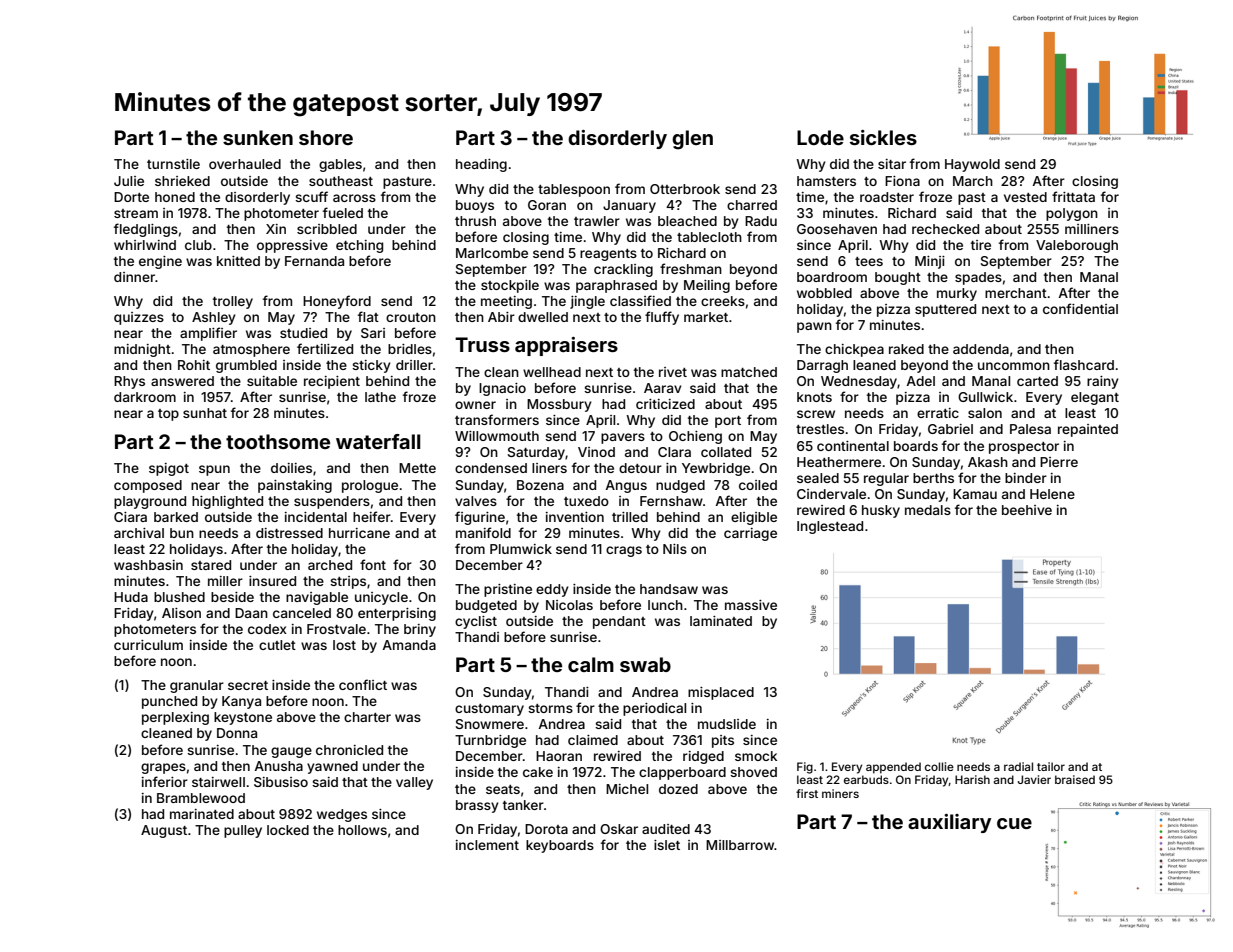 This screenshot has width=1233, height=952. Describe the element at coordinates (814, 327) in the screenshot. I see `pawn` at that location.
